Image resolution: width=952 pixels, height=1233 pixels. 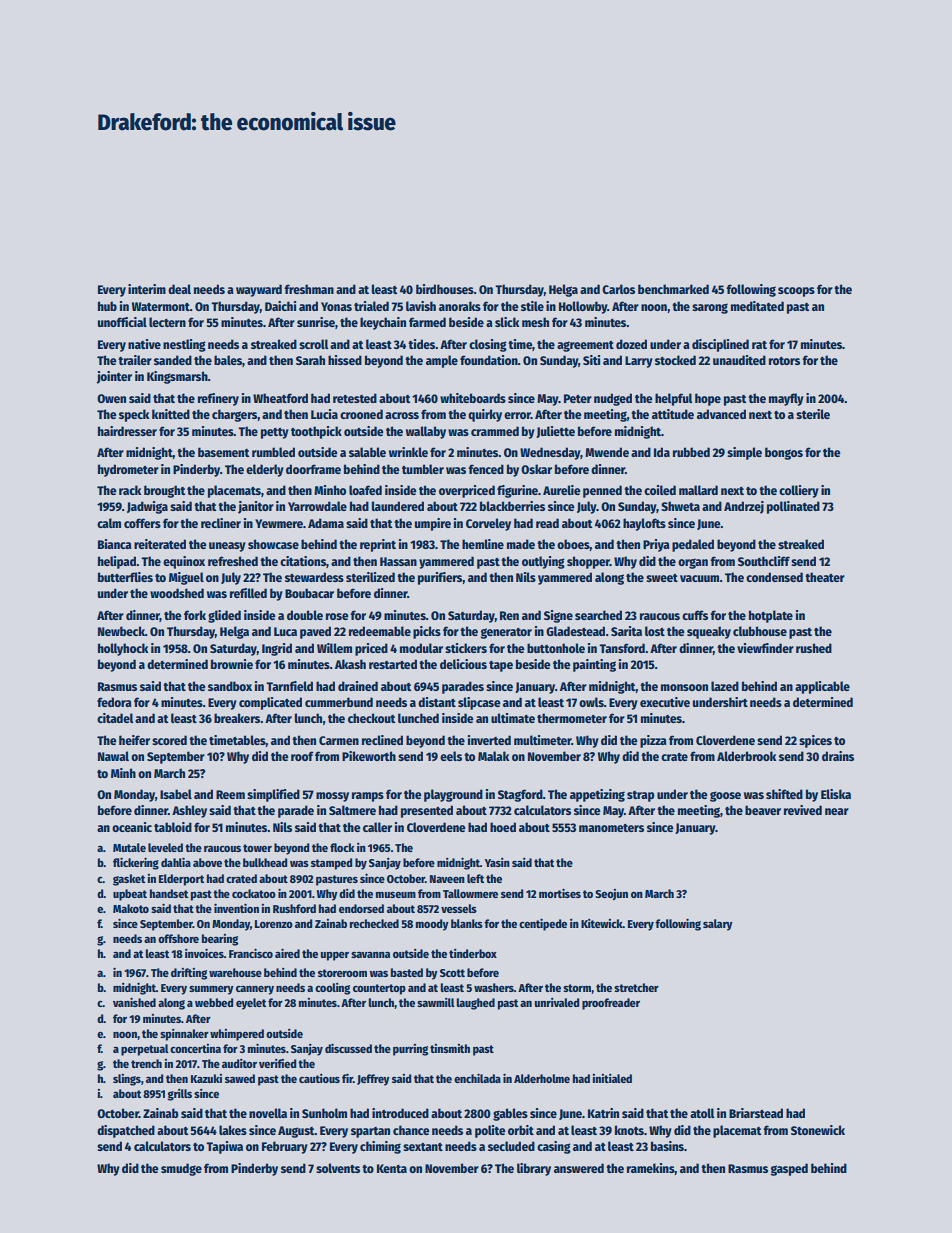 What do you see at coordinates (583, 307) in the screenshot?
I see `Hollowby` at bounding box center [583, 307].
